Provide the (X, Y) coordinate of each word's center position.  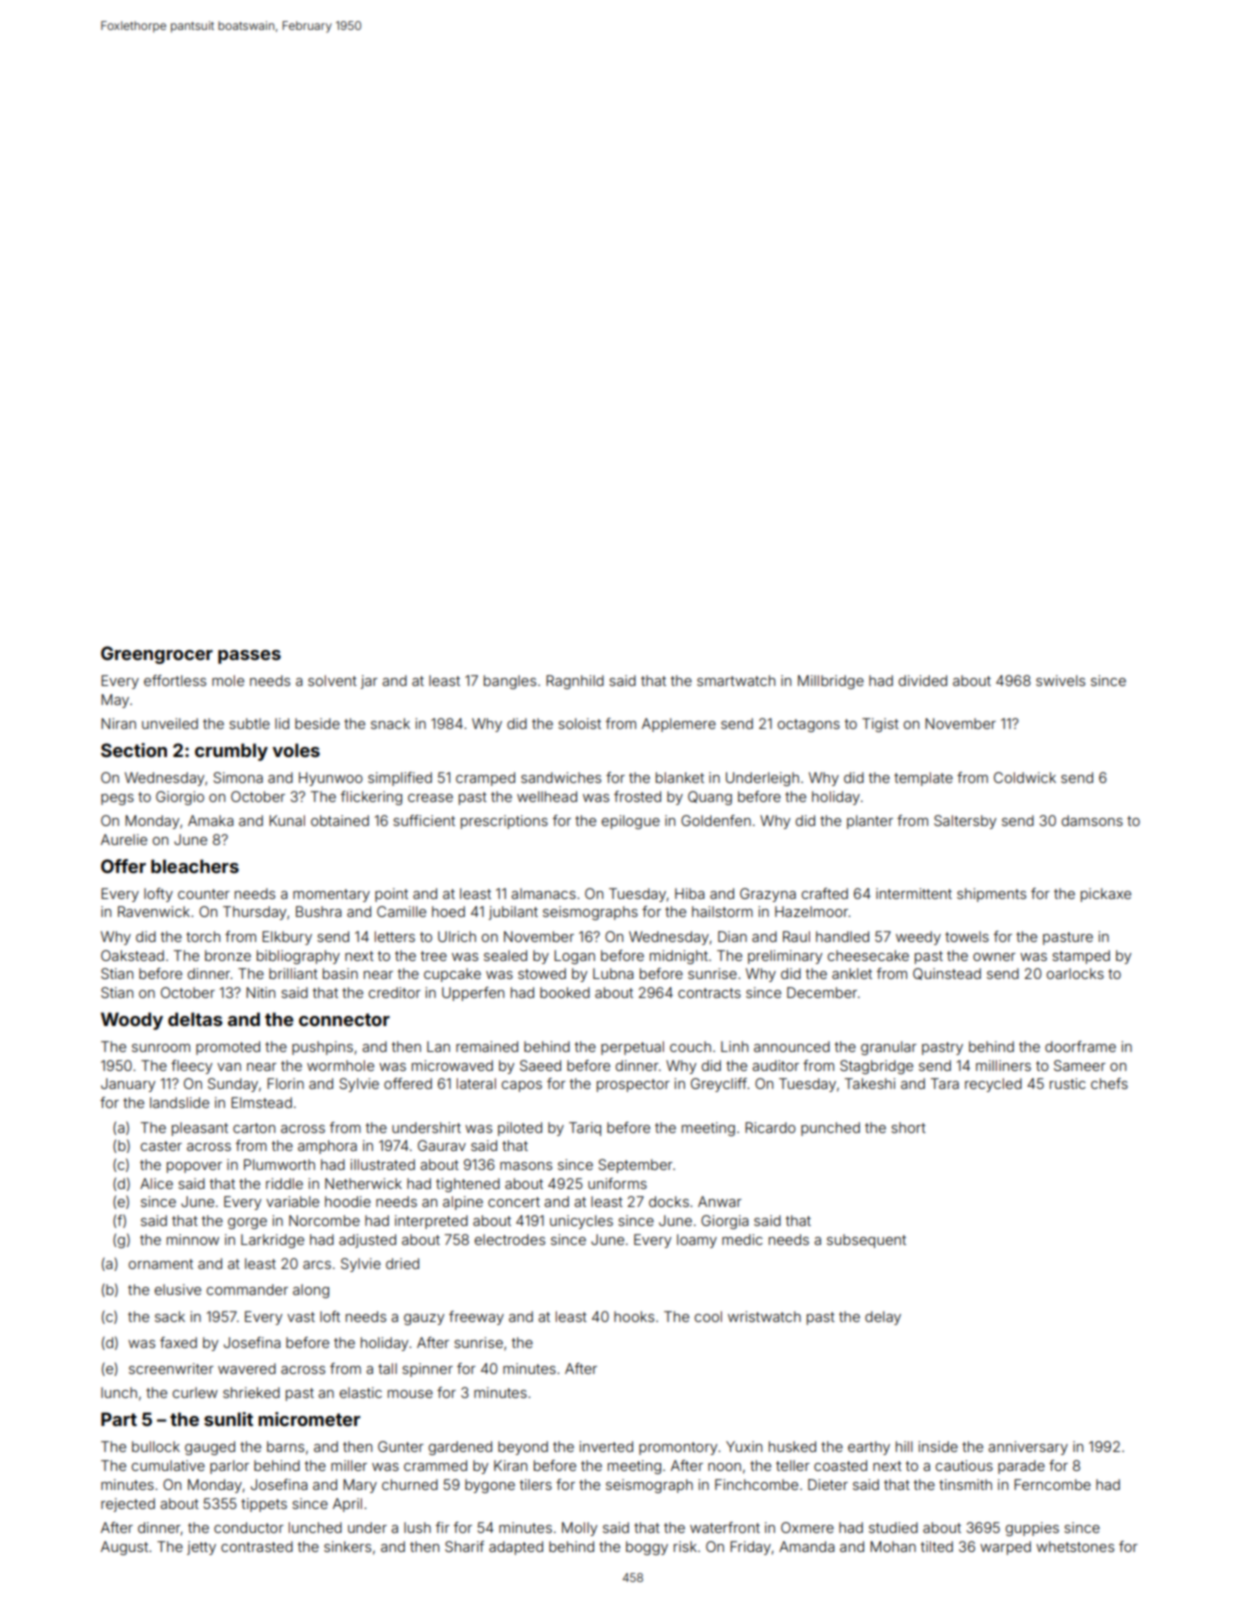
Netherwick (363, 1183)
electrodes (510, 1239)
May (115, 701)
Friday (750, 1548)
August (124, 1548)
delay (883, 1318)
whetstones (1075, 1546)
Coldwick (1025, 777)
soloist (579, 723)
